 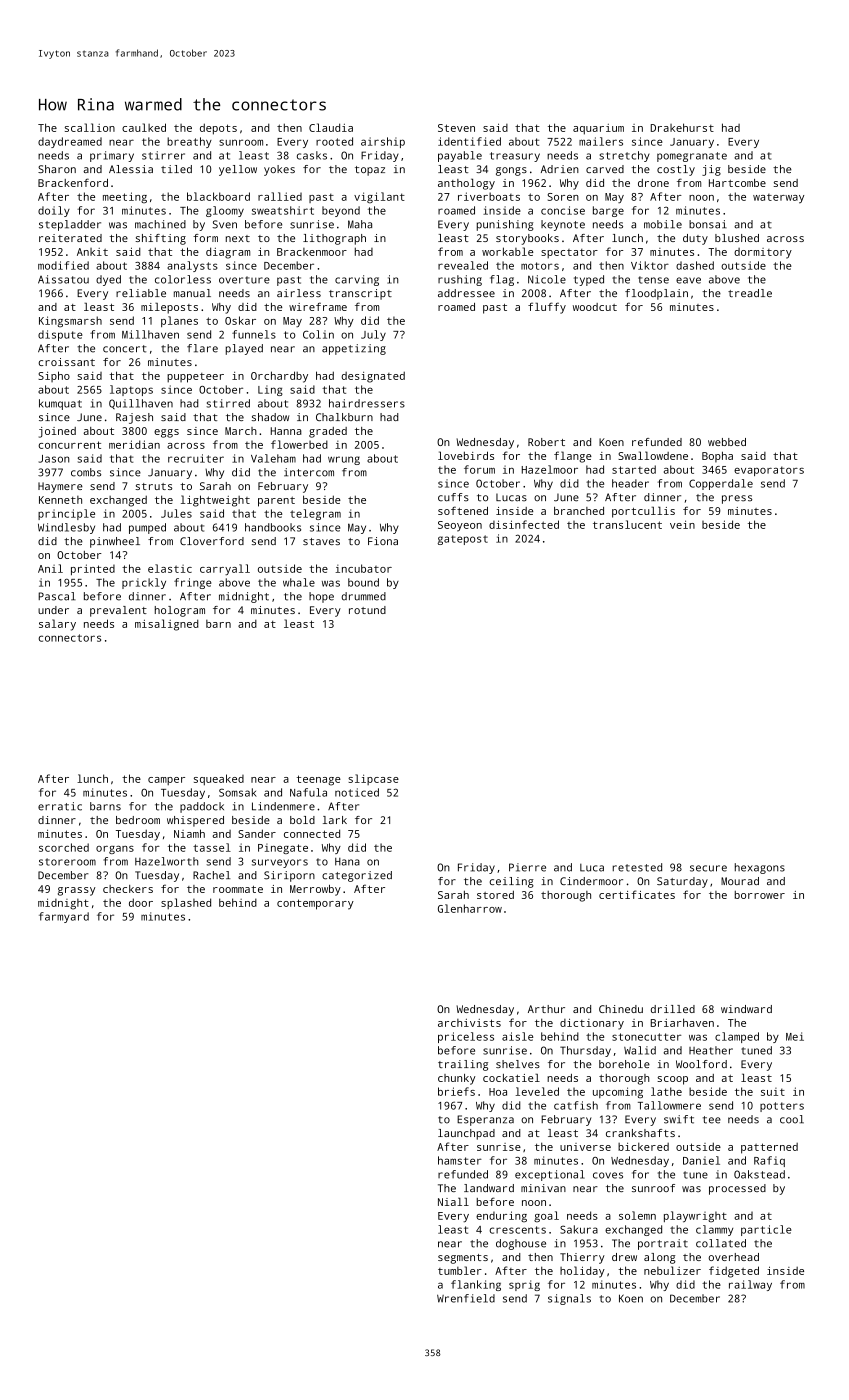 I want to click on treadle, so click(x=750, y=293).
